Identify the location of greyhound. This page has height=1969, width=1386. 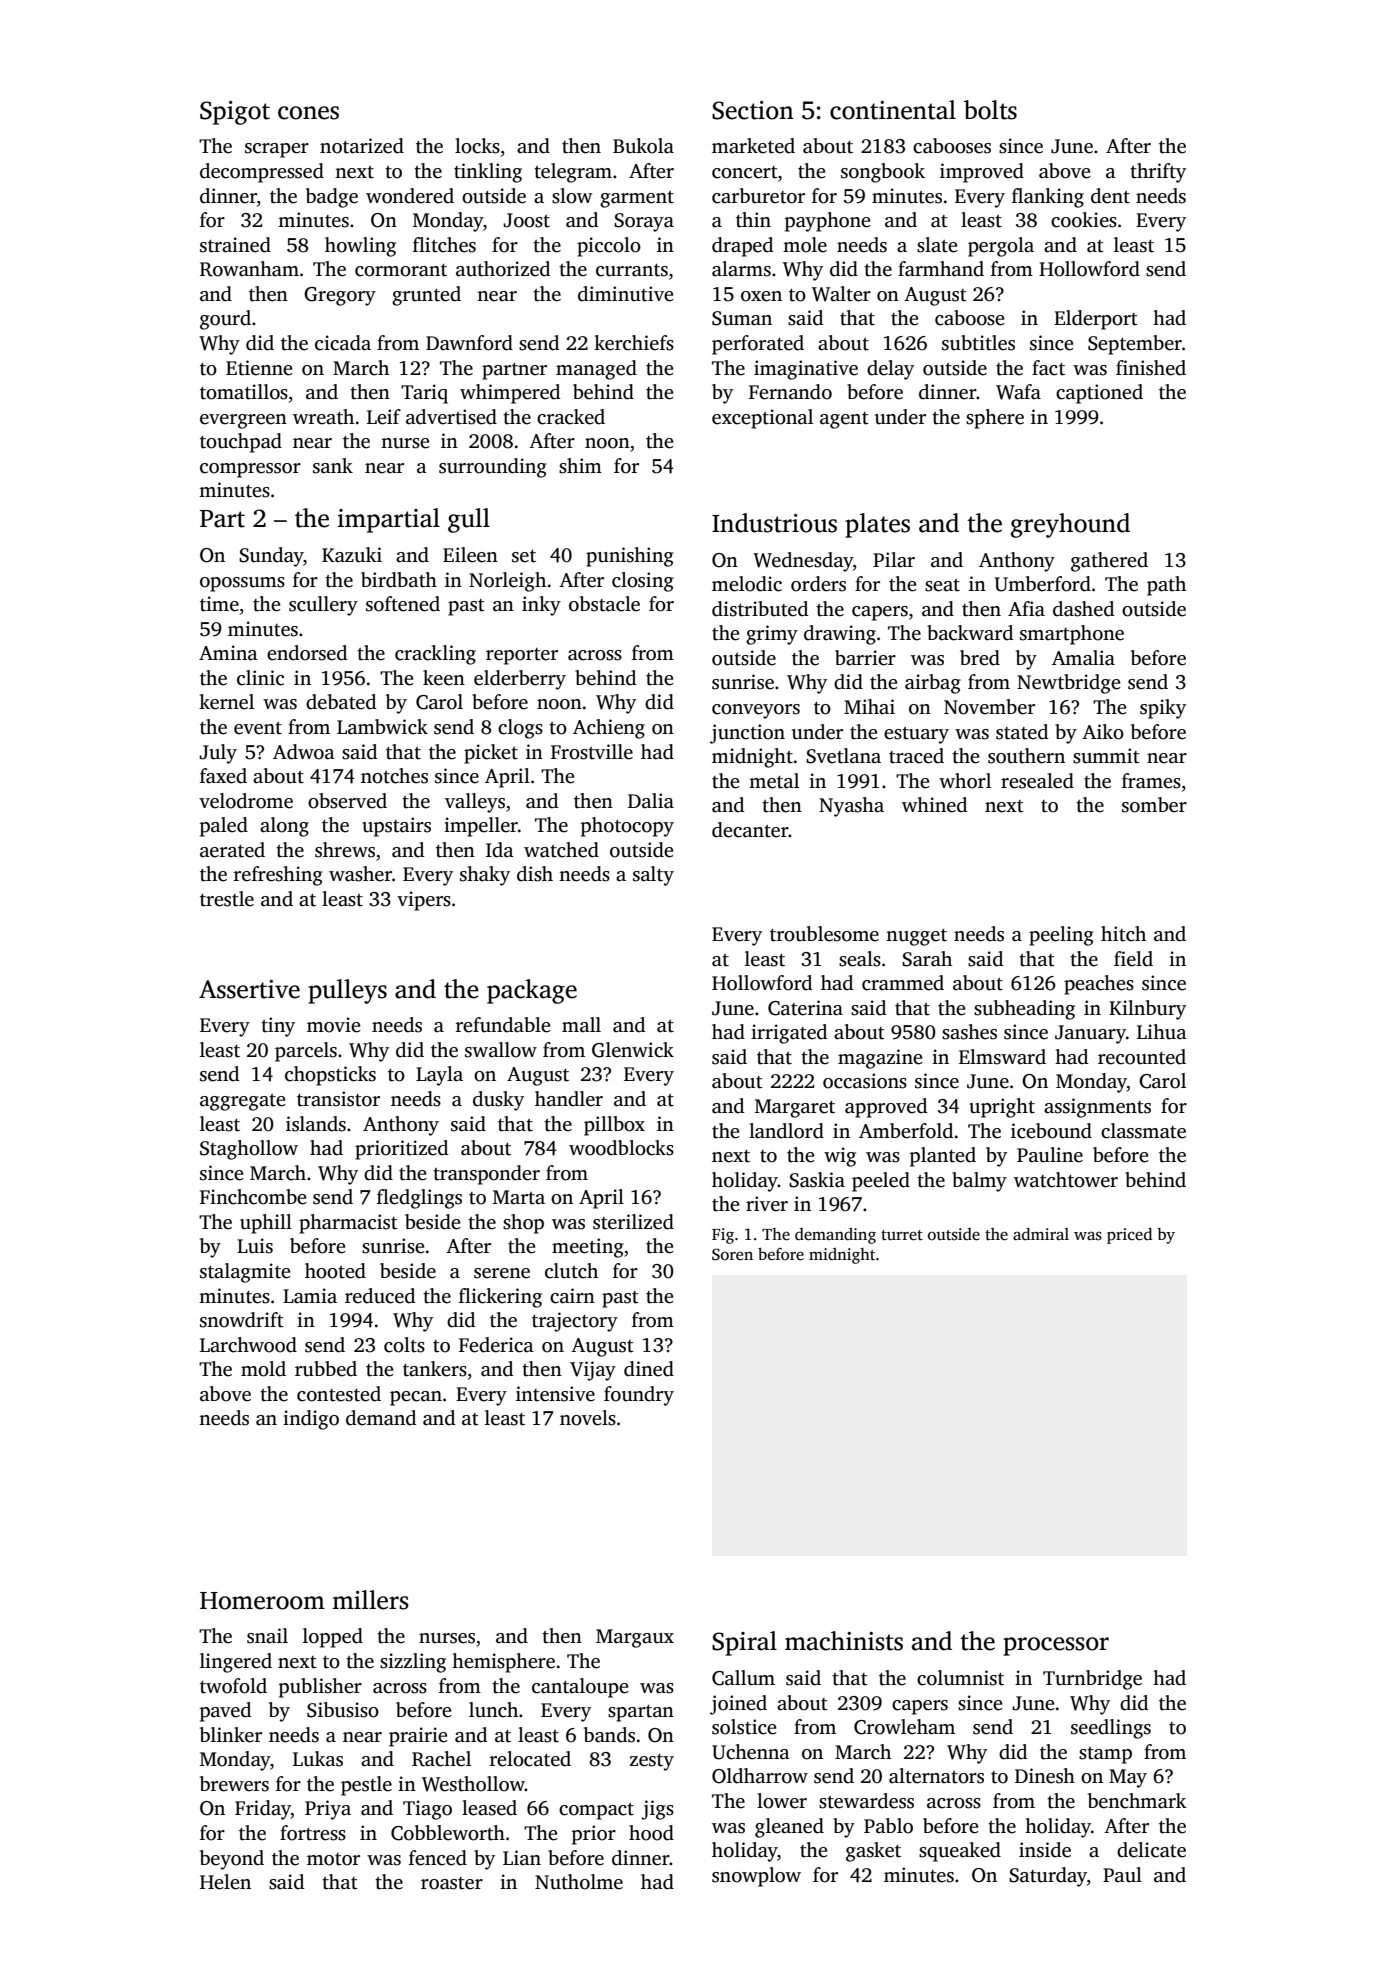
(1070, 525).
